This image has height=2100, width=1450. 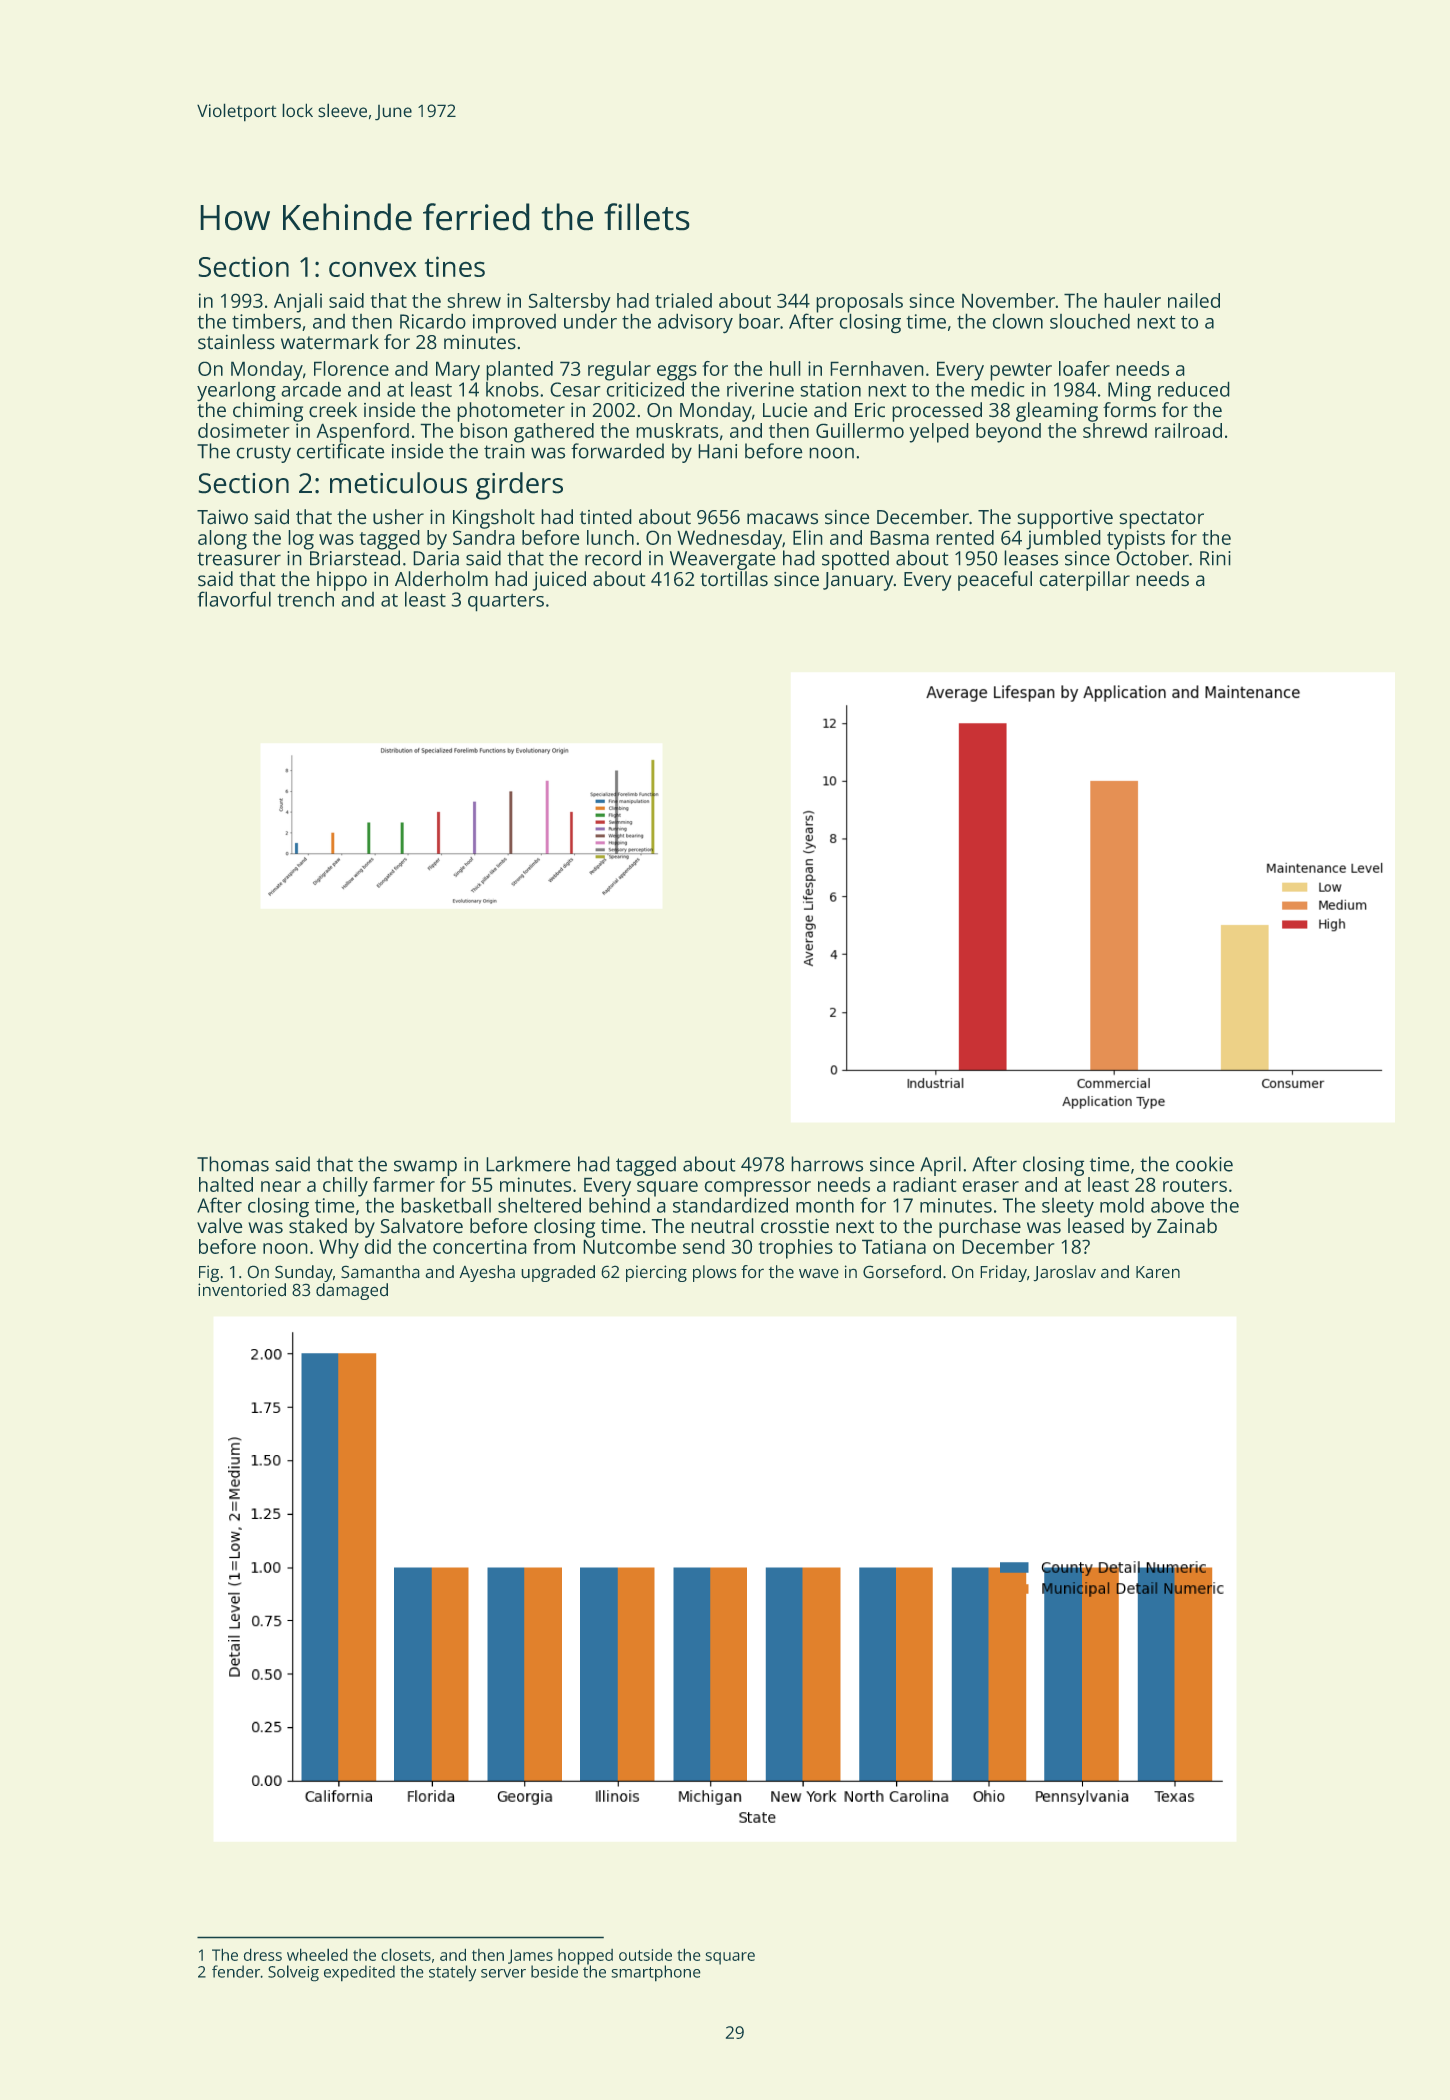 I want to click on expedited, so click(x=359, y=1973).
